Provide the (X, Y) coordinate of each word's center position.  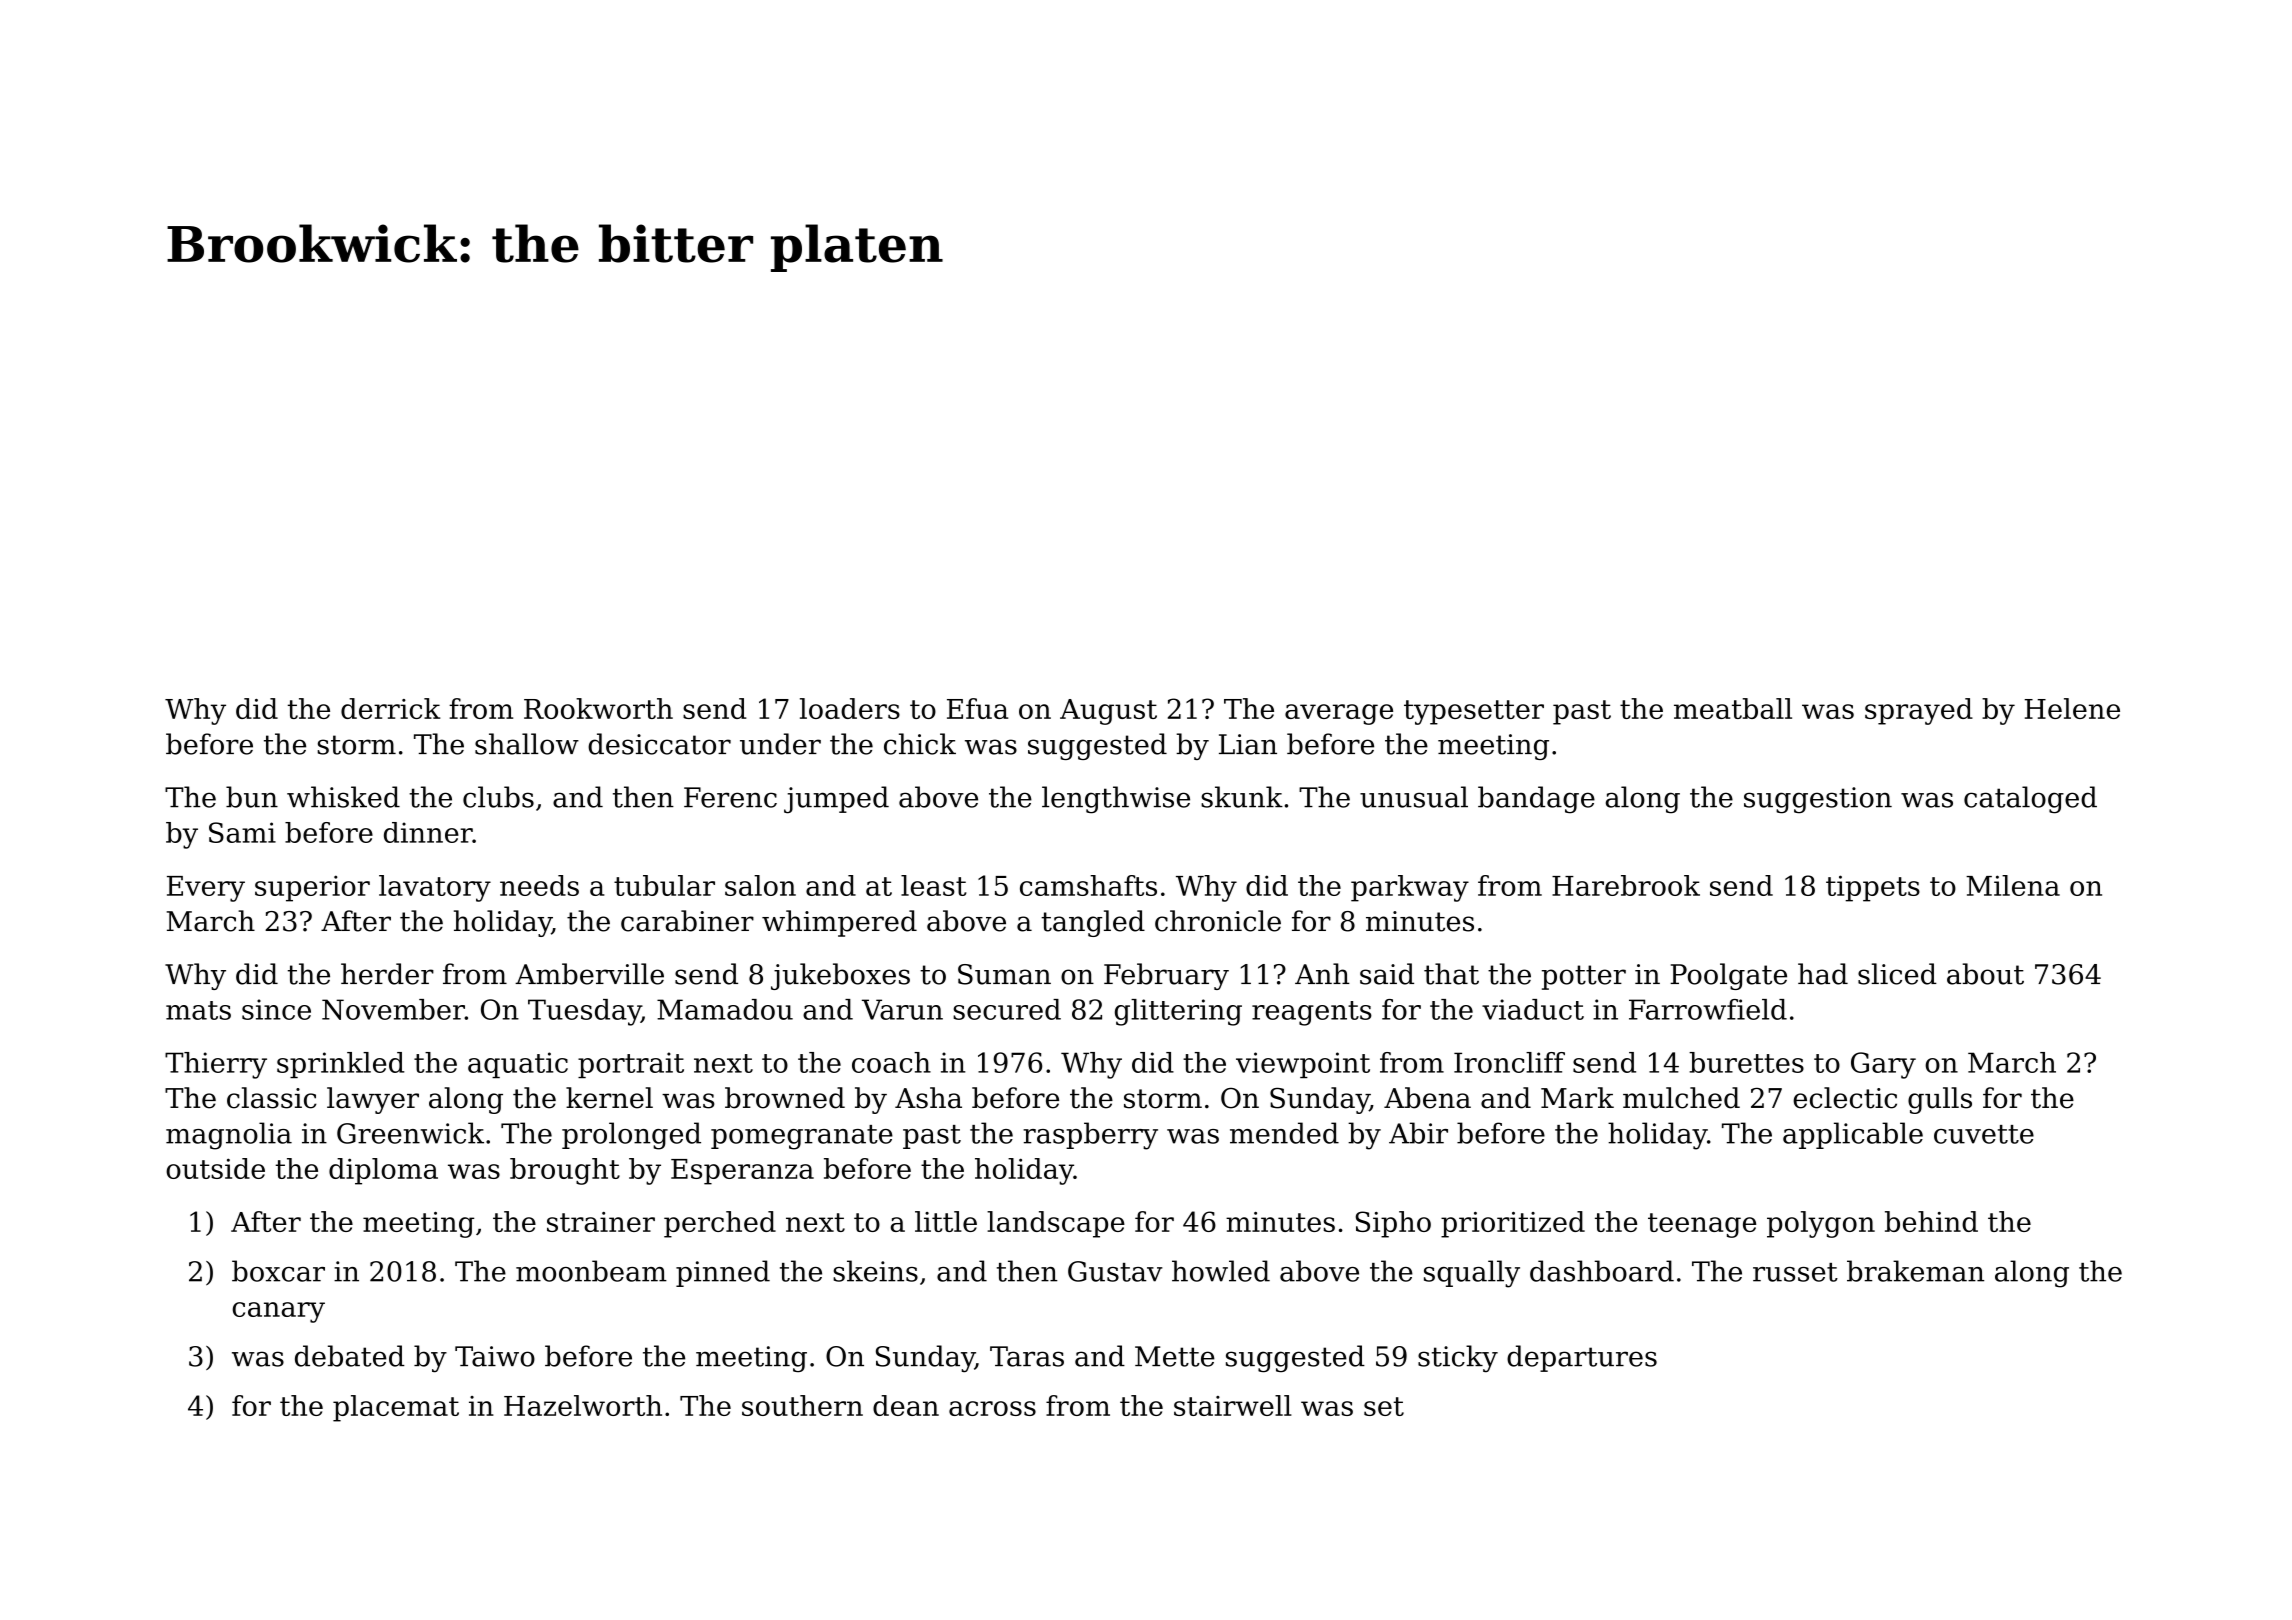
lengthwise (1116, 800)
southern (802, 1405)
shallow (527, 744)
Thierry (216, 1065)
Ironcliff (1509, 1062)
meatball (1733, 708)
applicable (1853, 1135)
